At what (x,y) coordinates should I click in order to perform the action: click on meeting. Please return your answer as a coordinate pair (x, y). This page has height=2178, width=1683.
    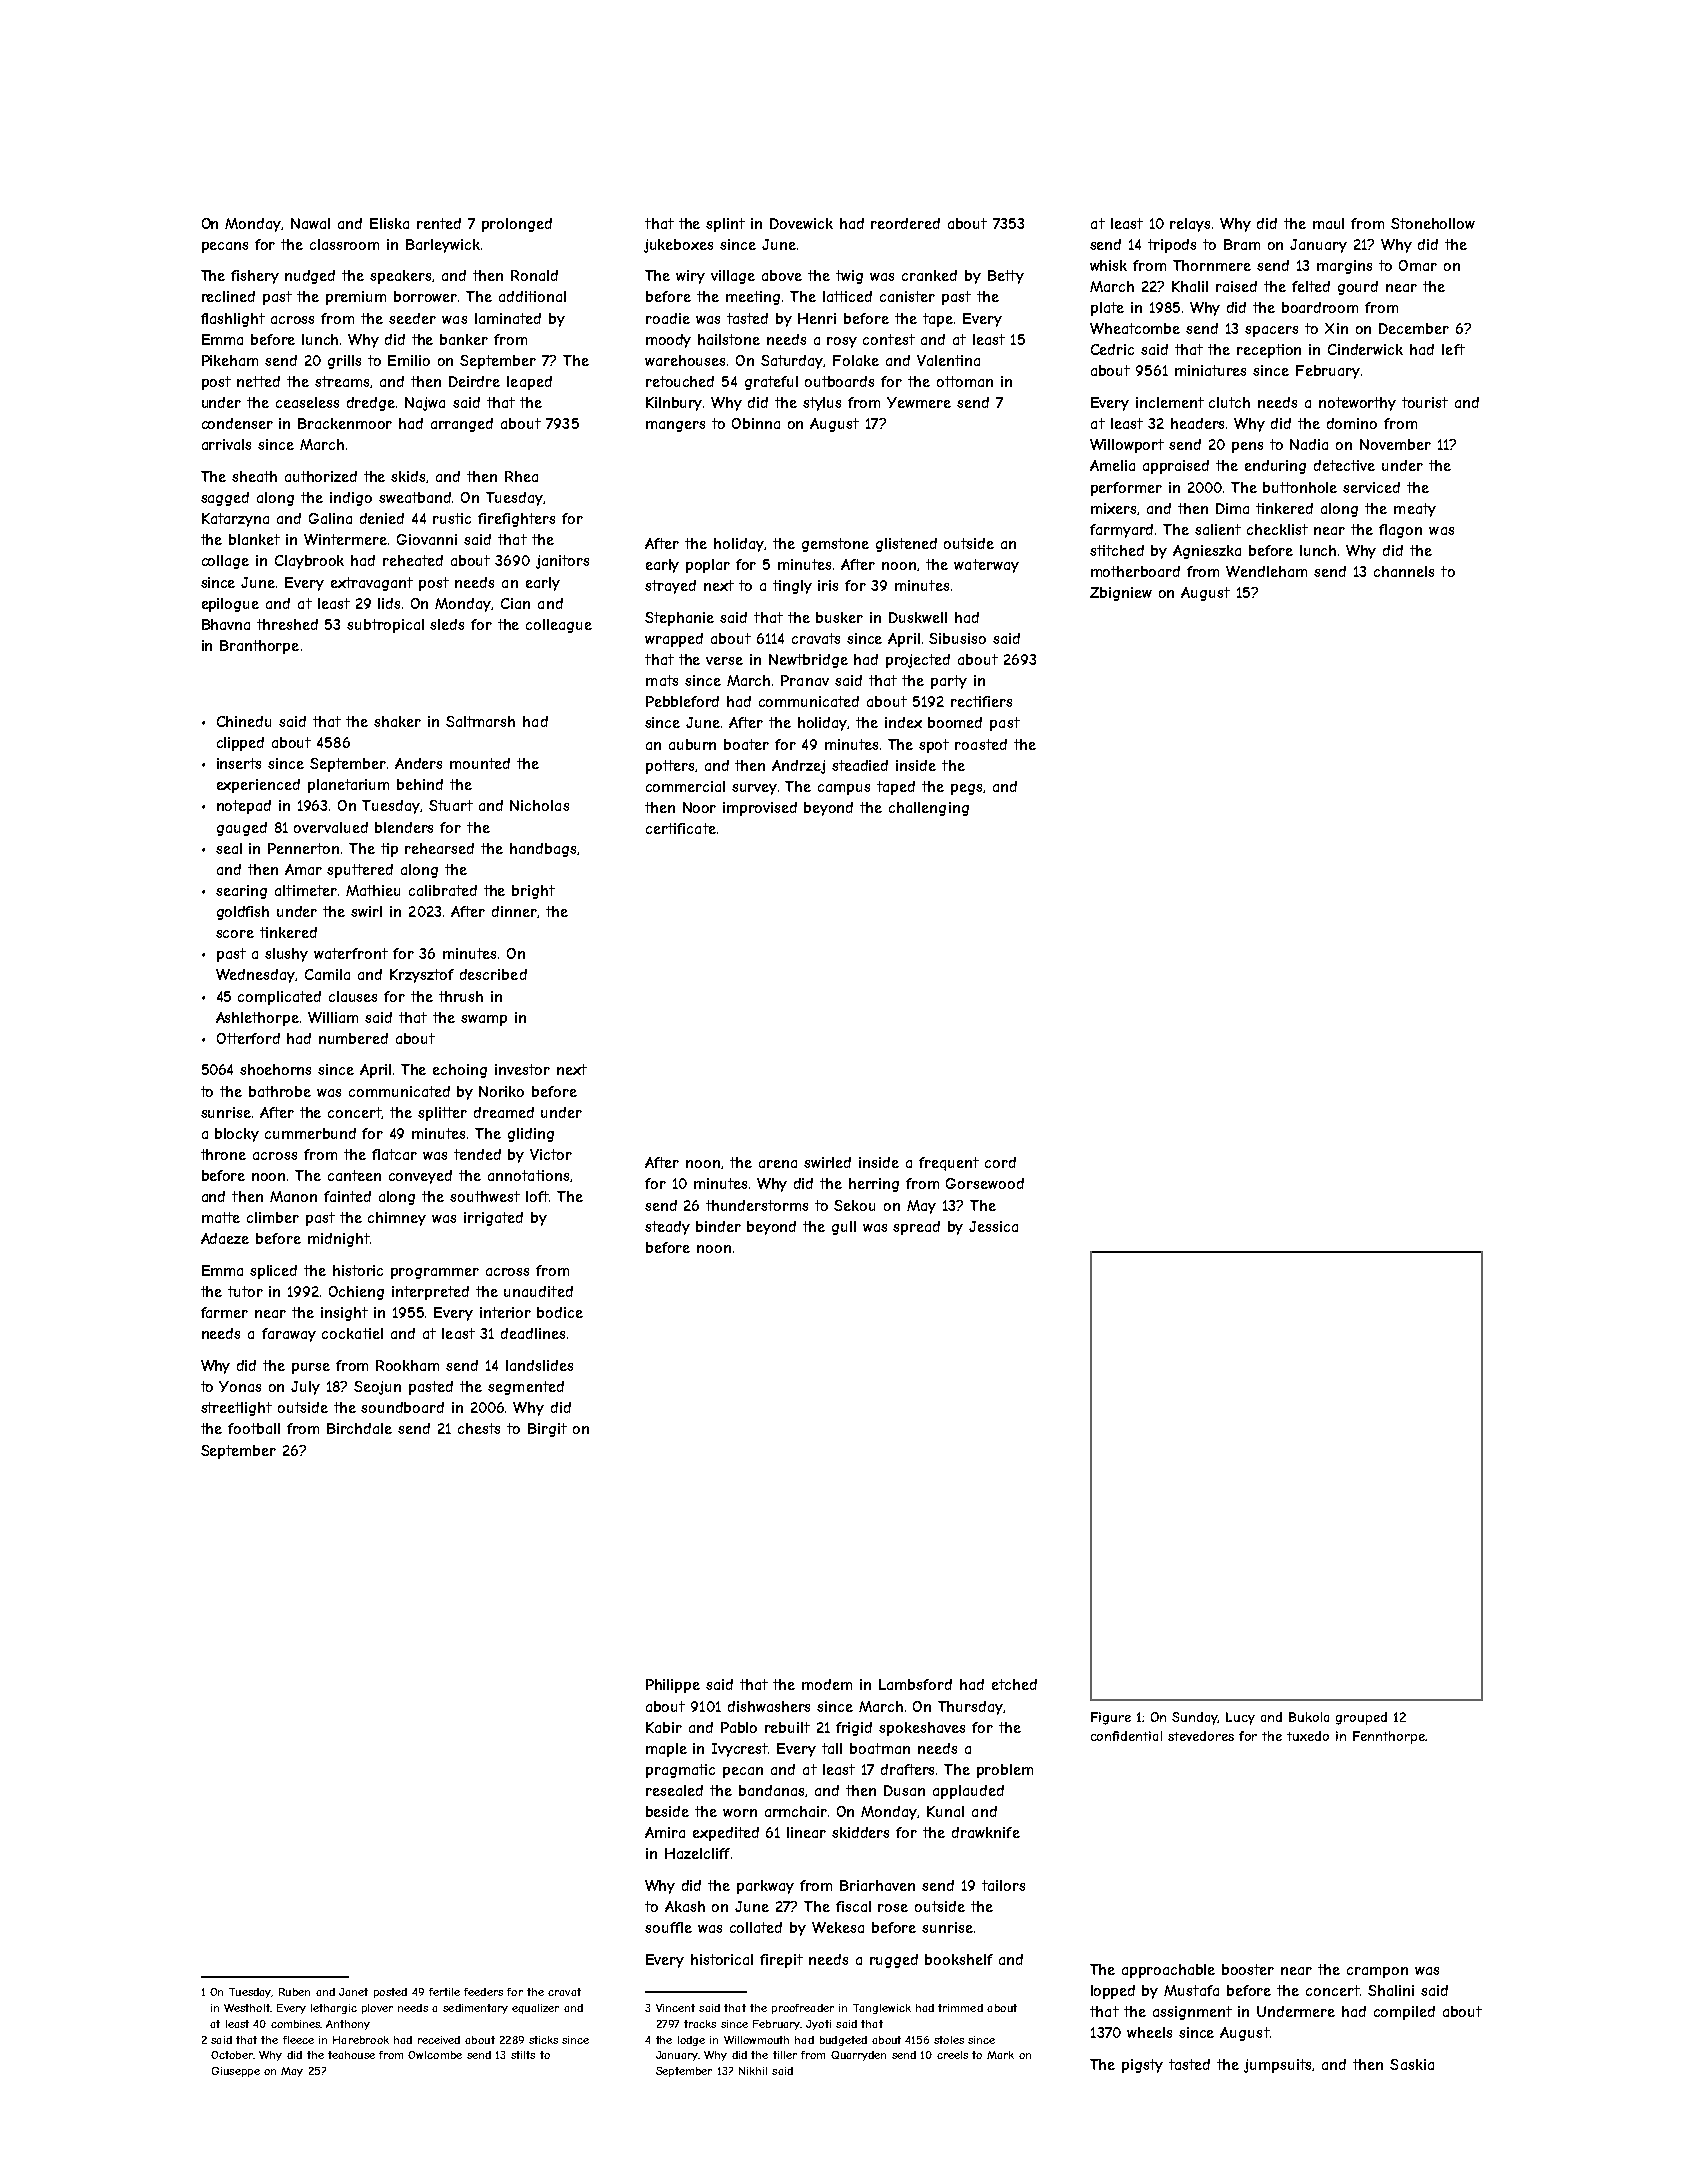
    Looking at the image, I should click on (753, 298).
